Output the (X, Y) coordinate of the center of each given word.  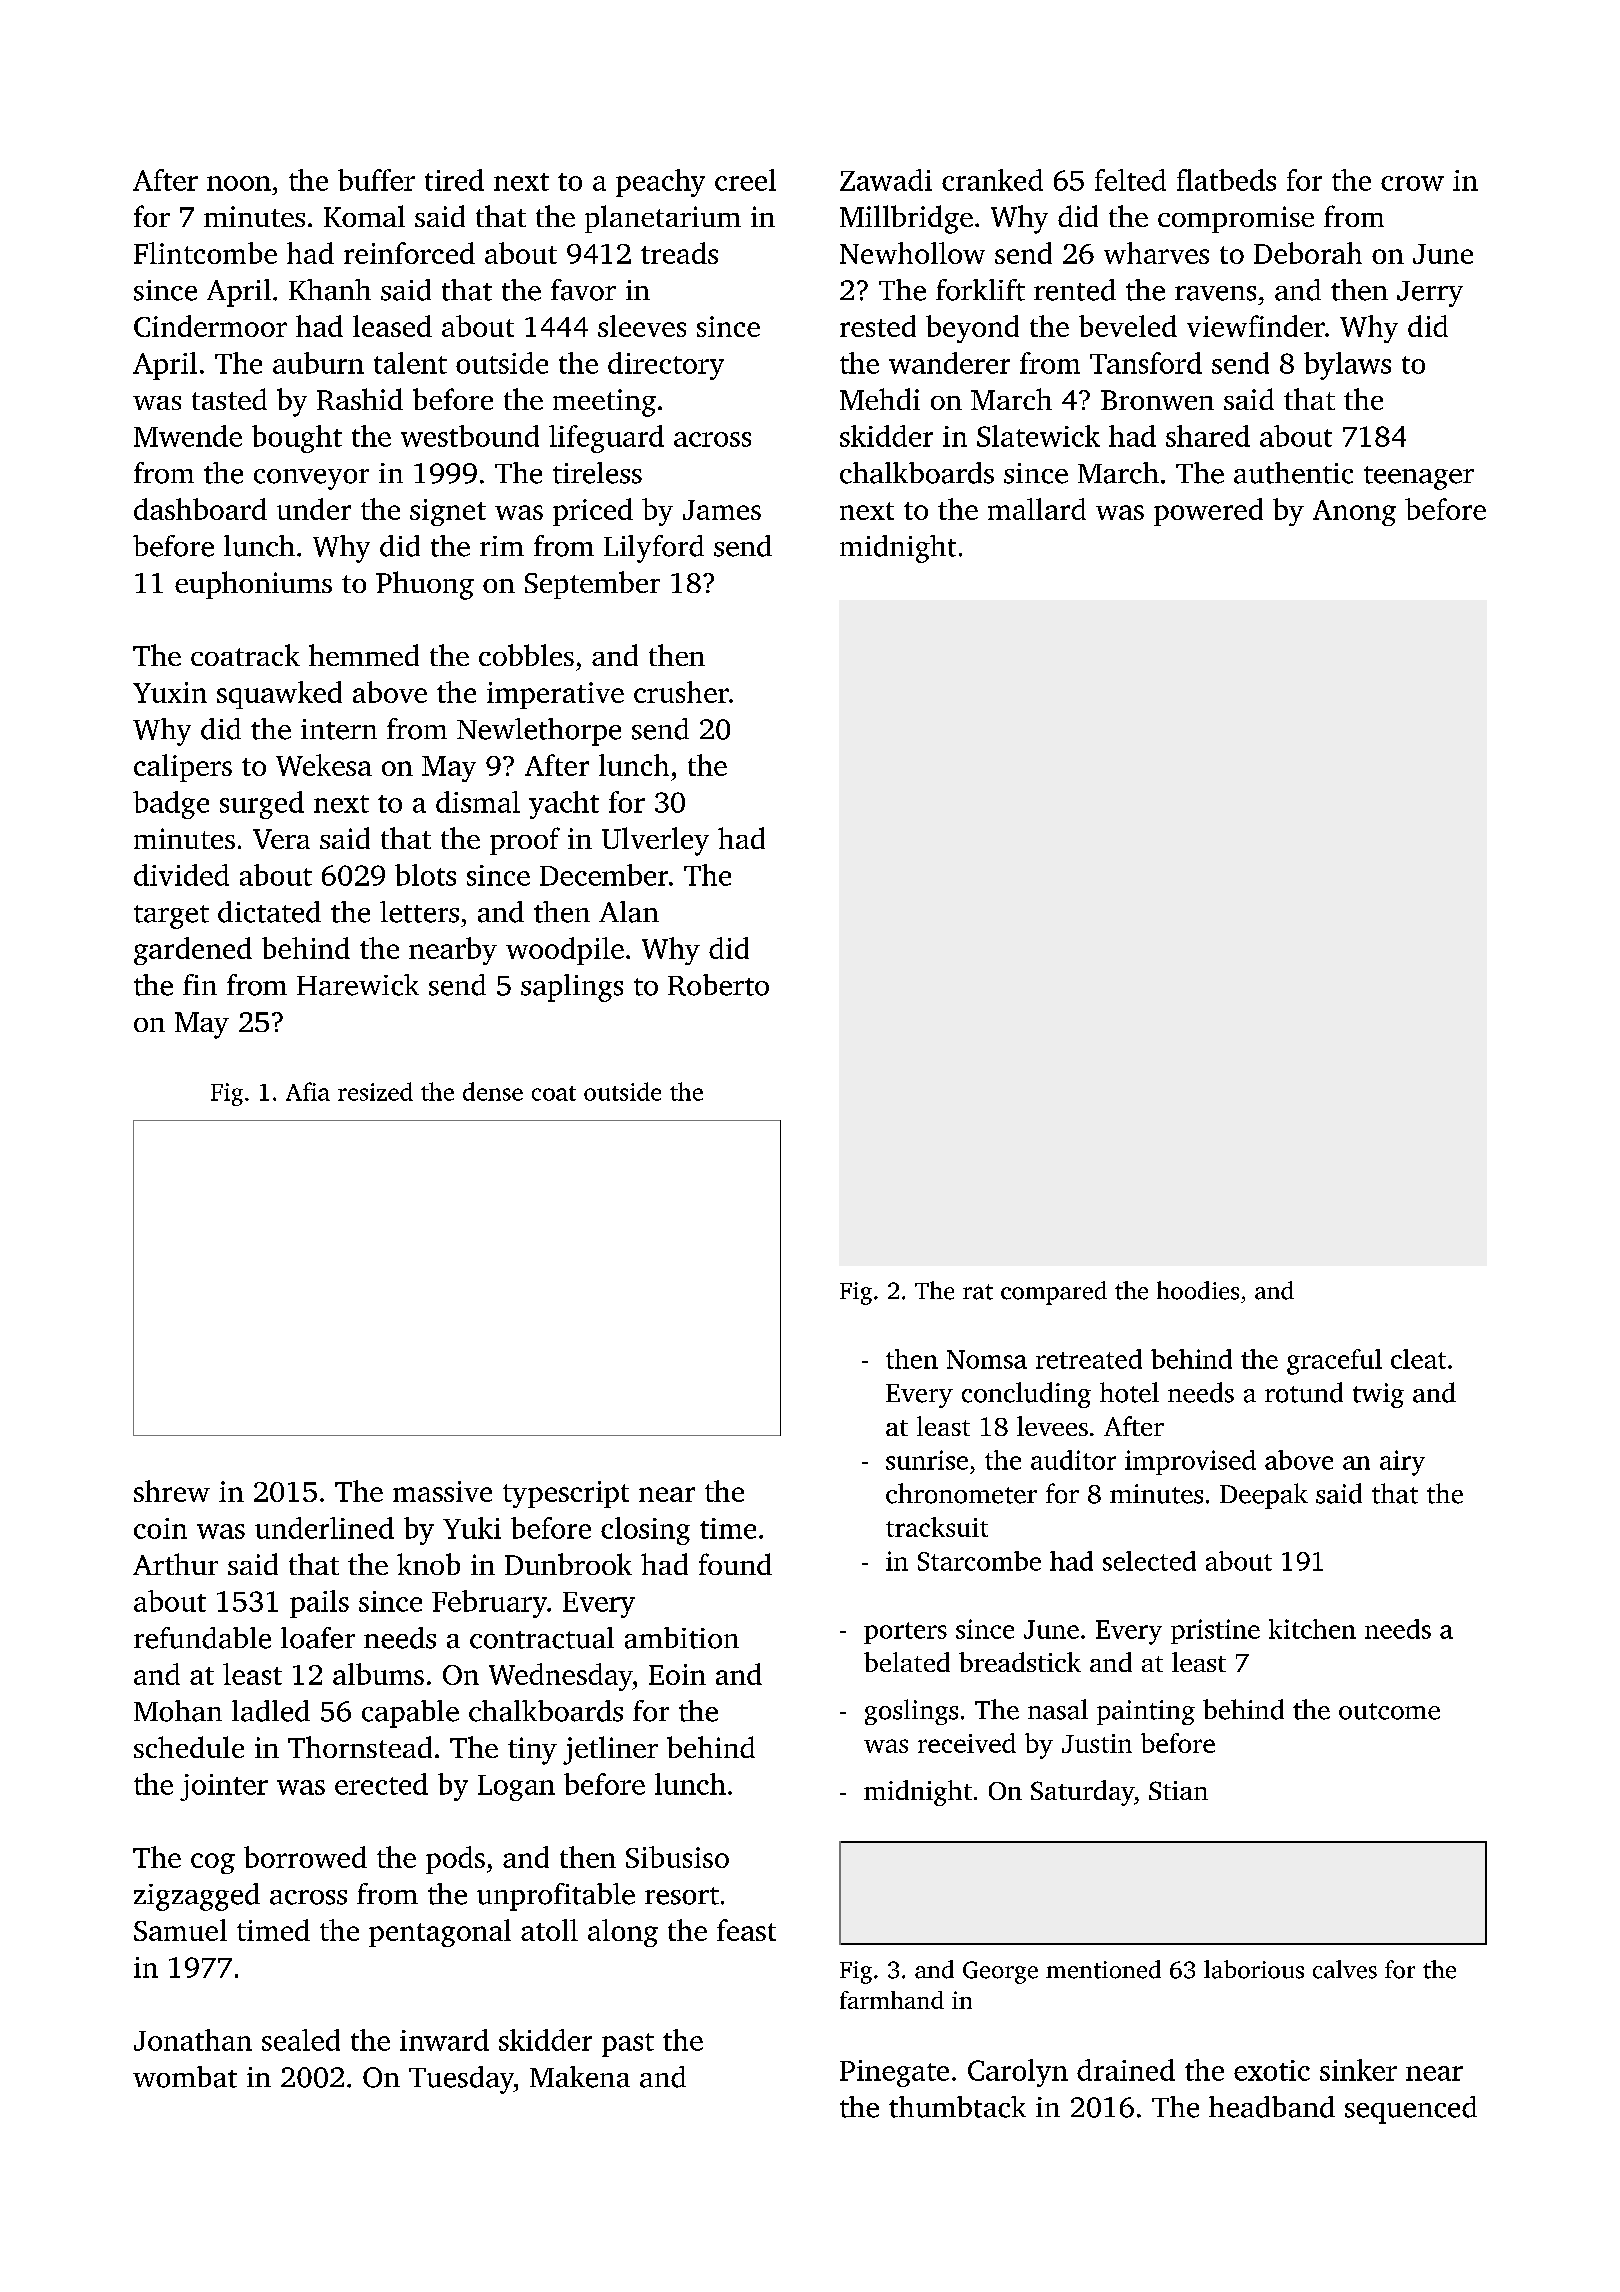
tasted (229, 399)
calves (1345, 1969)
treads (679, 253)
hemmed (364, 655)
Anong (1354, 513)
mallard (1037, 509)
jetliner (610, 1750)
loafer (318, 1638)
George (1000, 1972)
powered (1208, 512)
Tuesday (461, 2080)
